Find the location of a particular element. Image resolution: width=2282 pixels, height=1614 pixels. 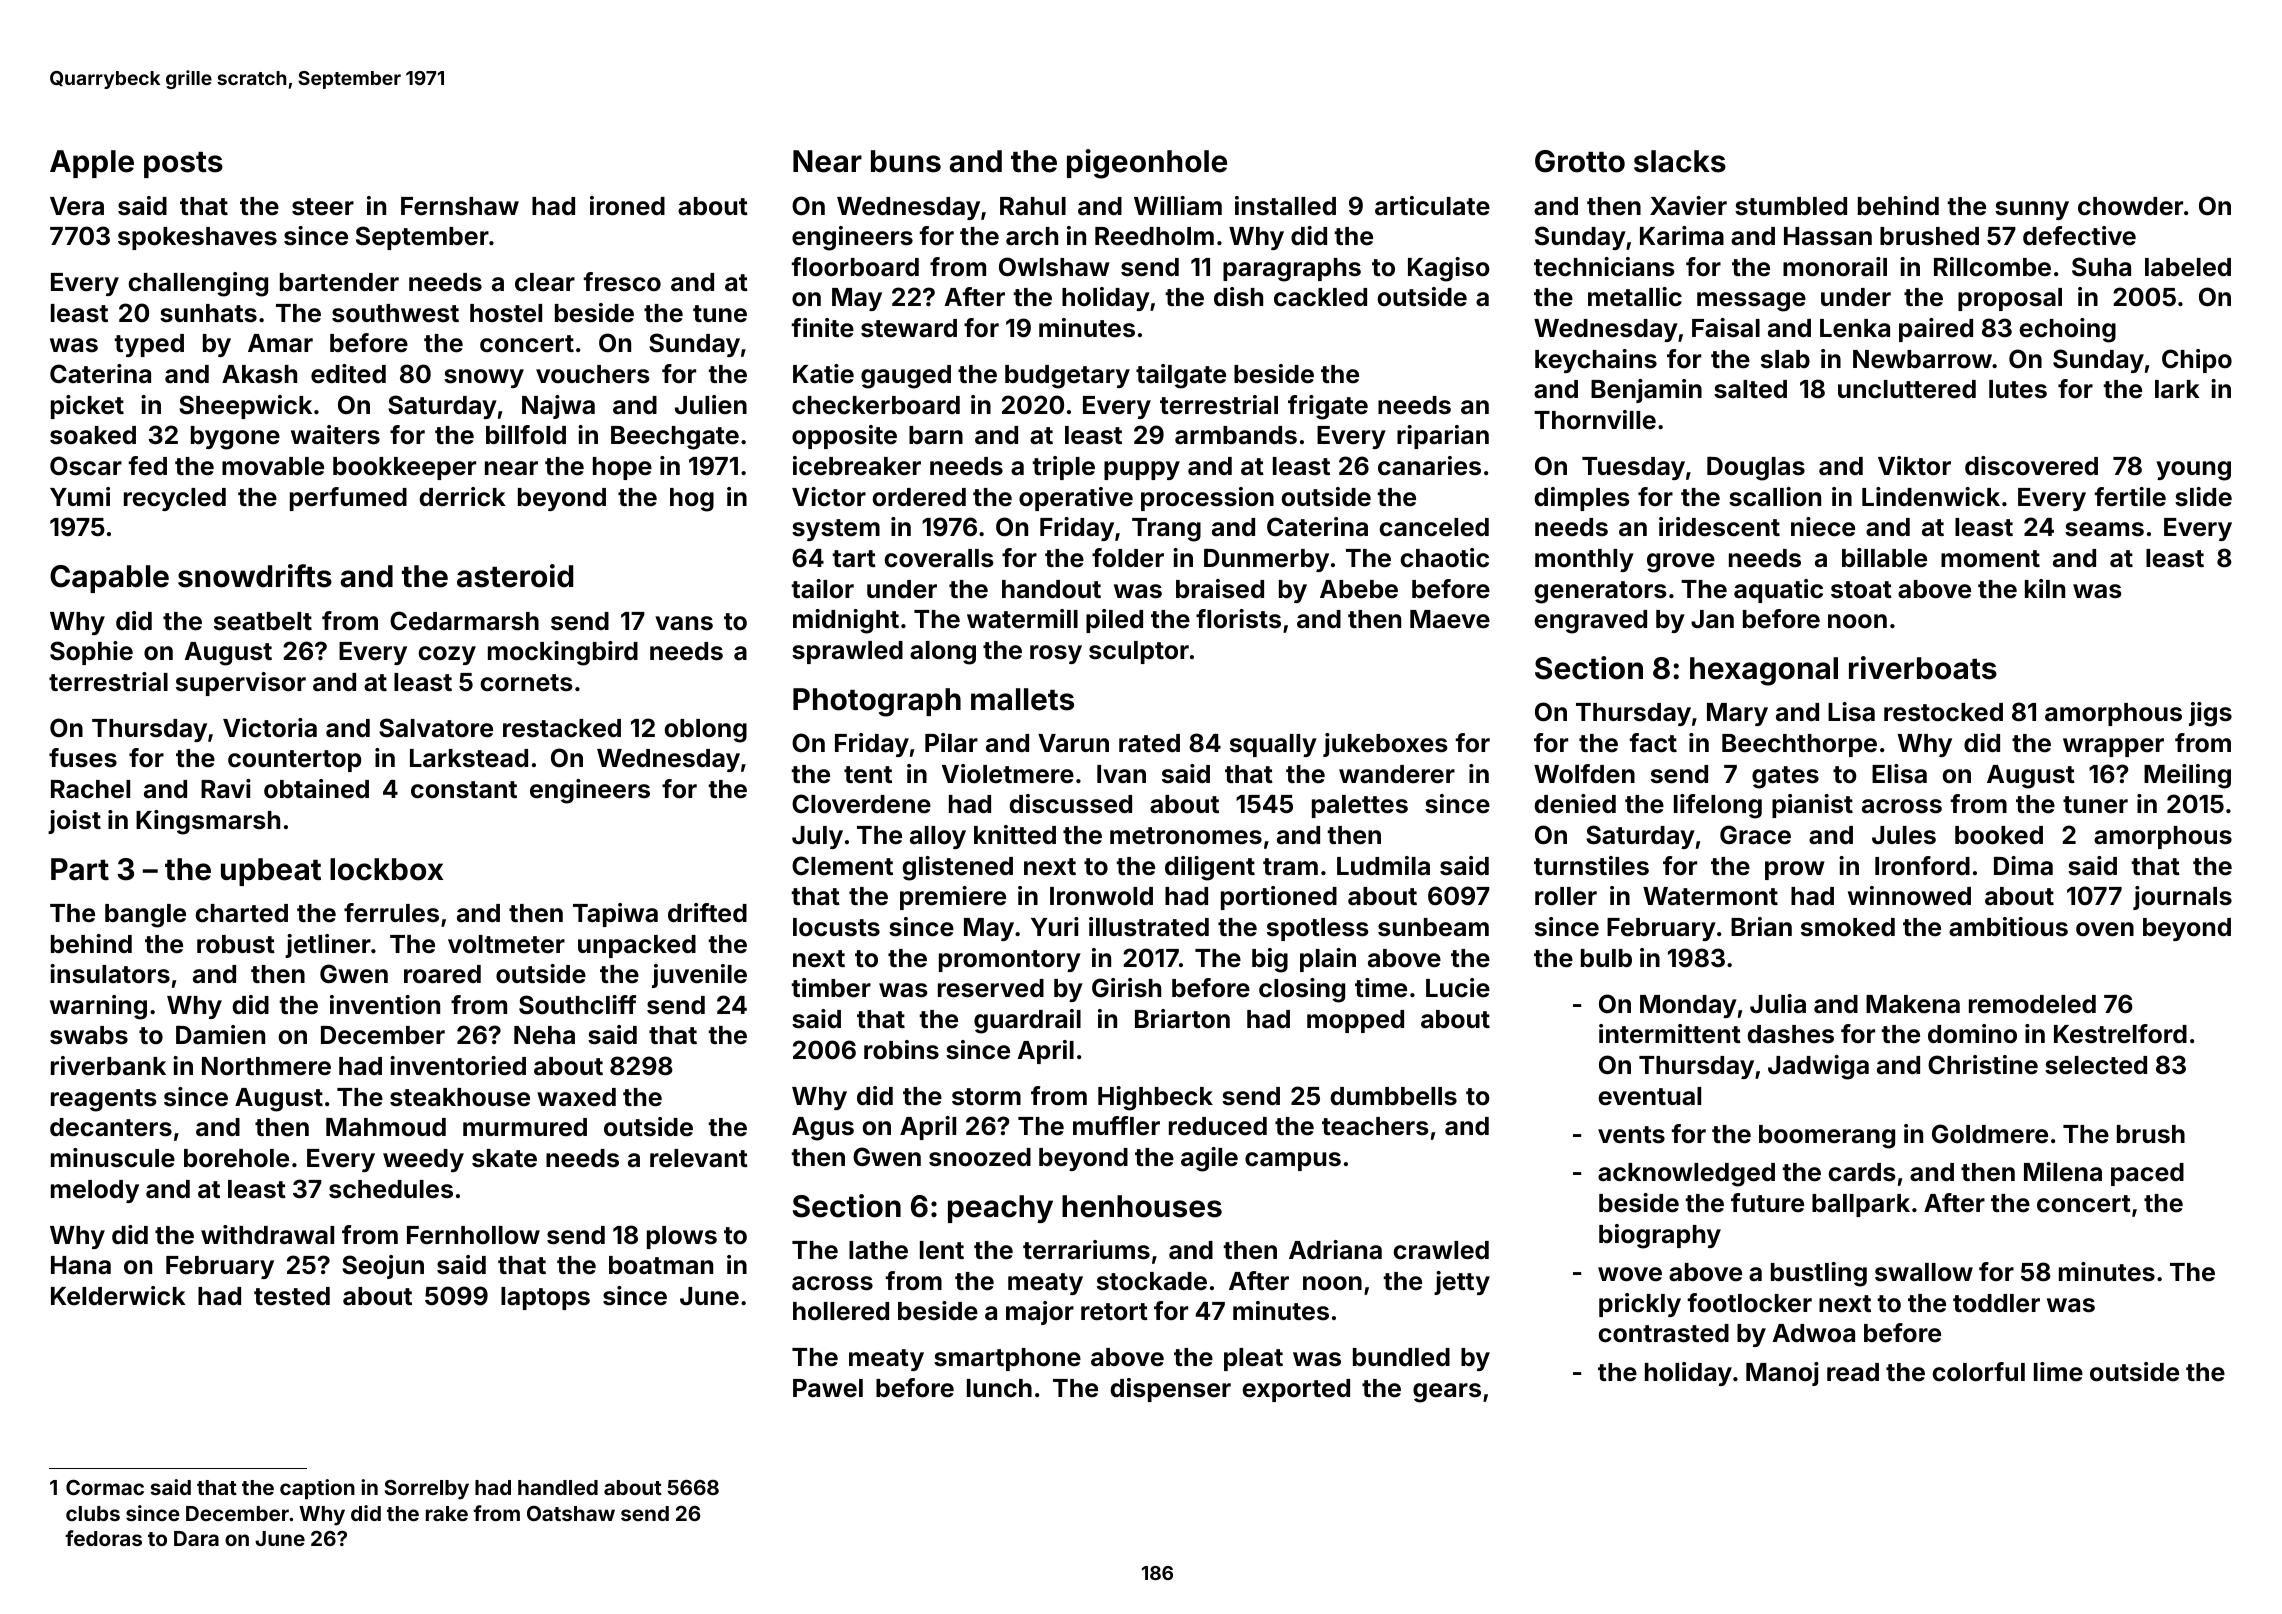

posts is located at coordinates (183, 165).
